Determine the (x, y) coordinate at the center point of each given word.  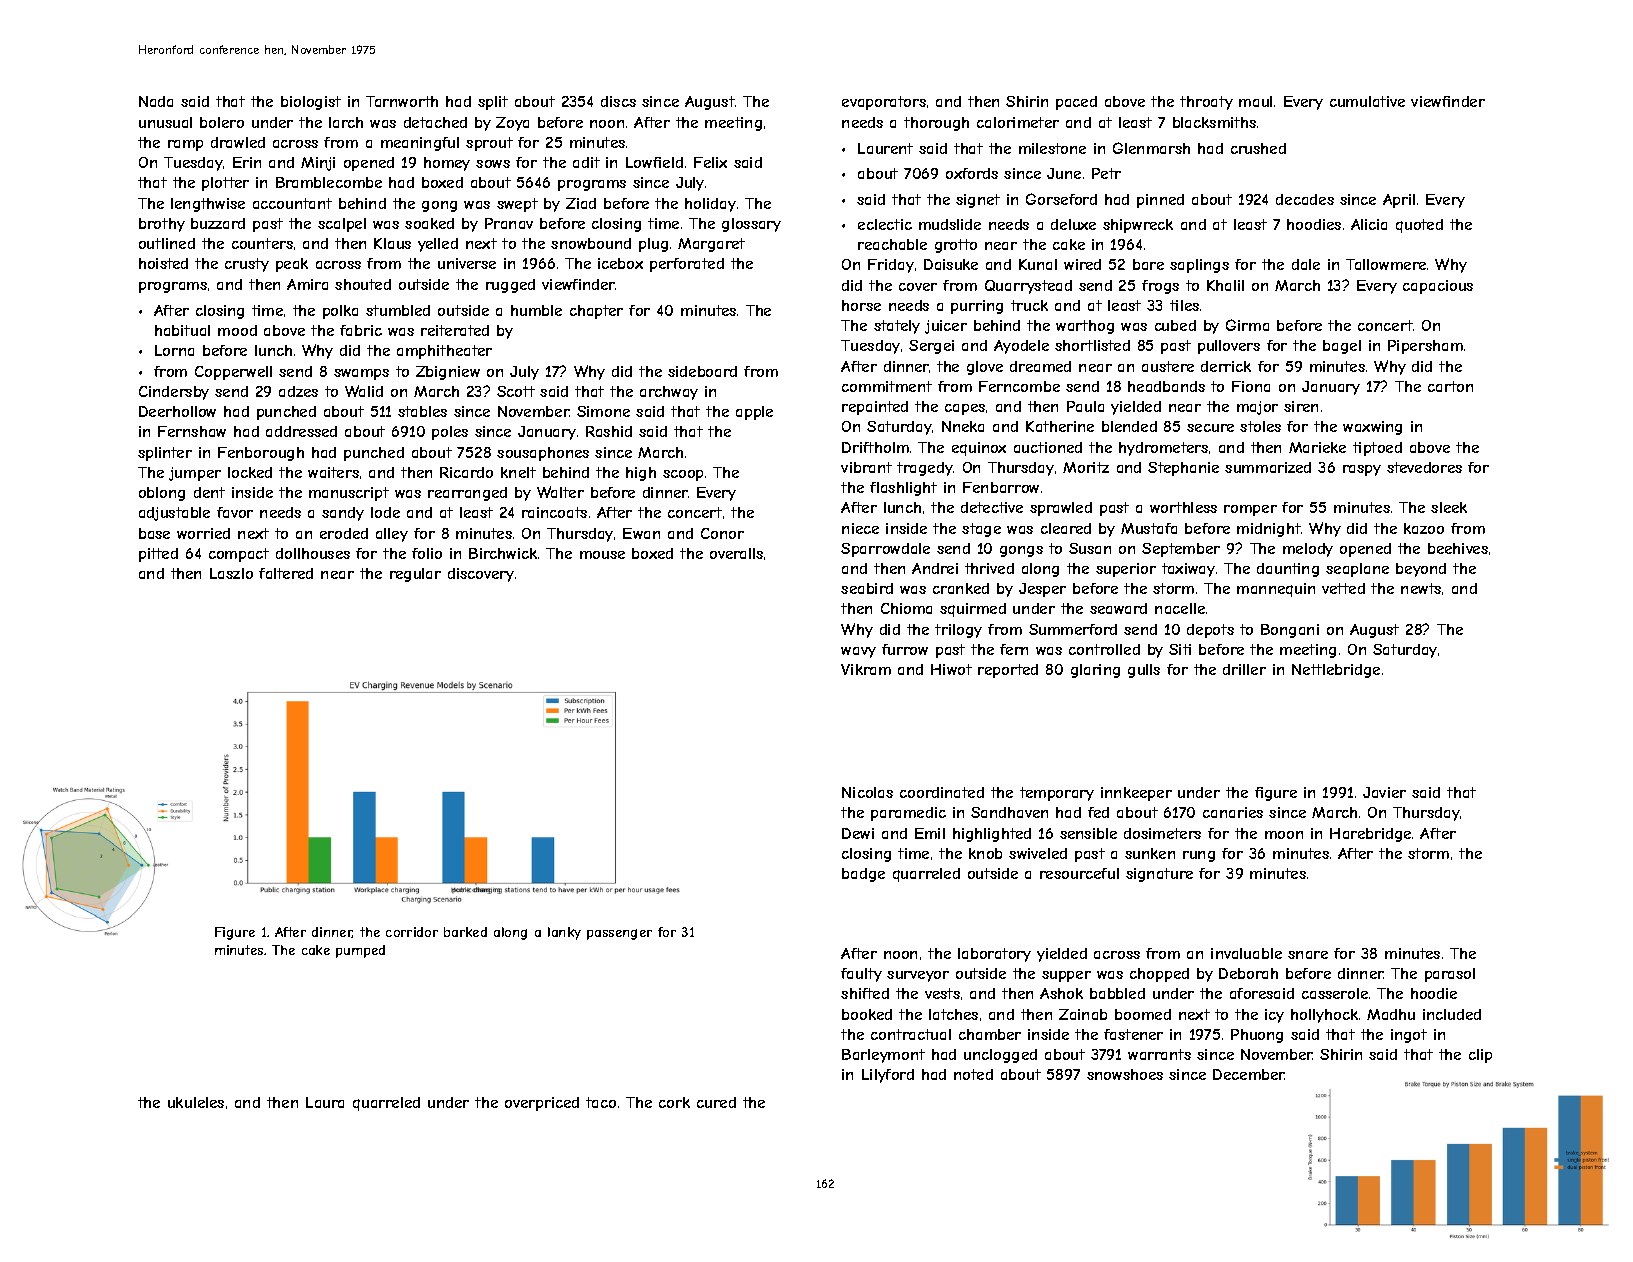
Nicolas (867, 792)
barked (465, 932)
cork (674, 1102)
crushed (1258, 148)
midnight (1269, 530)
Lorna (174, 350)
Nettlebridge (1336, 671)
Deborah (1248, 973)
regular (415, 575)
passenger (619, 934)
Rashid (609, 431)
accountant (292, 203)
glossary (751, 225)
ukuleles (196, 1102)
